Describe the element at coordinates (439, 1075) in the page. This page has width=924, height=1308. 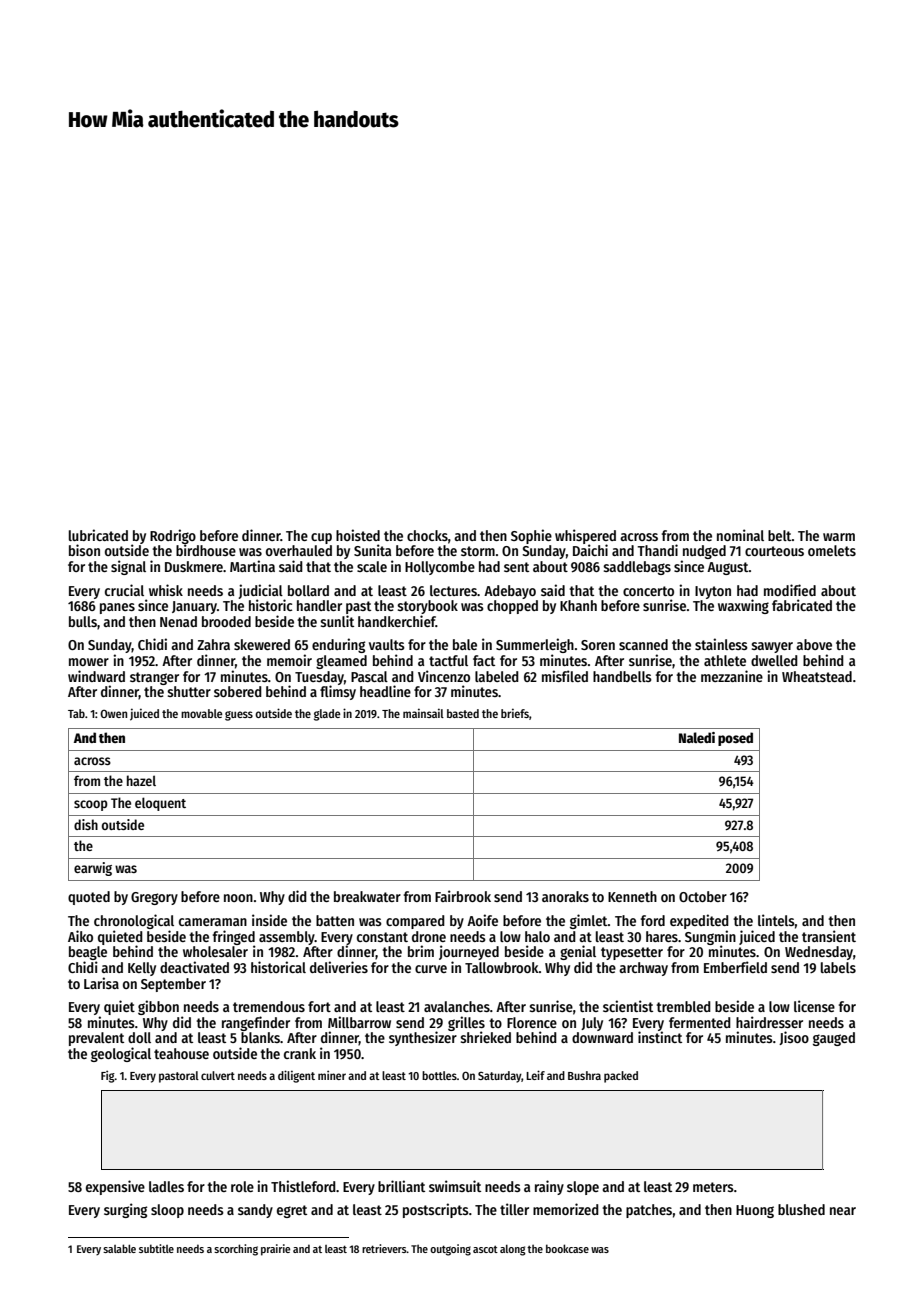
I see `bottles` at that location.
